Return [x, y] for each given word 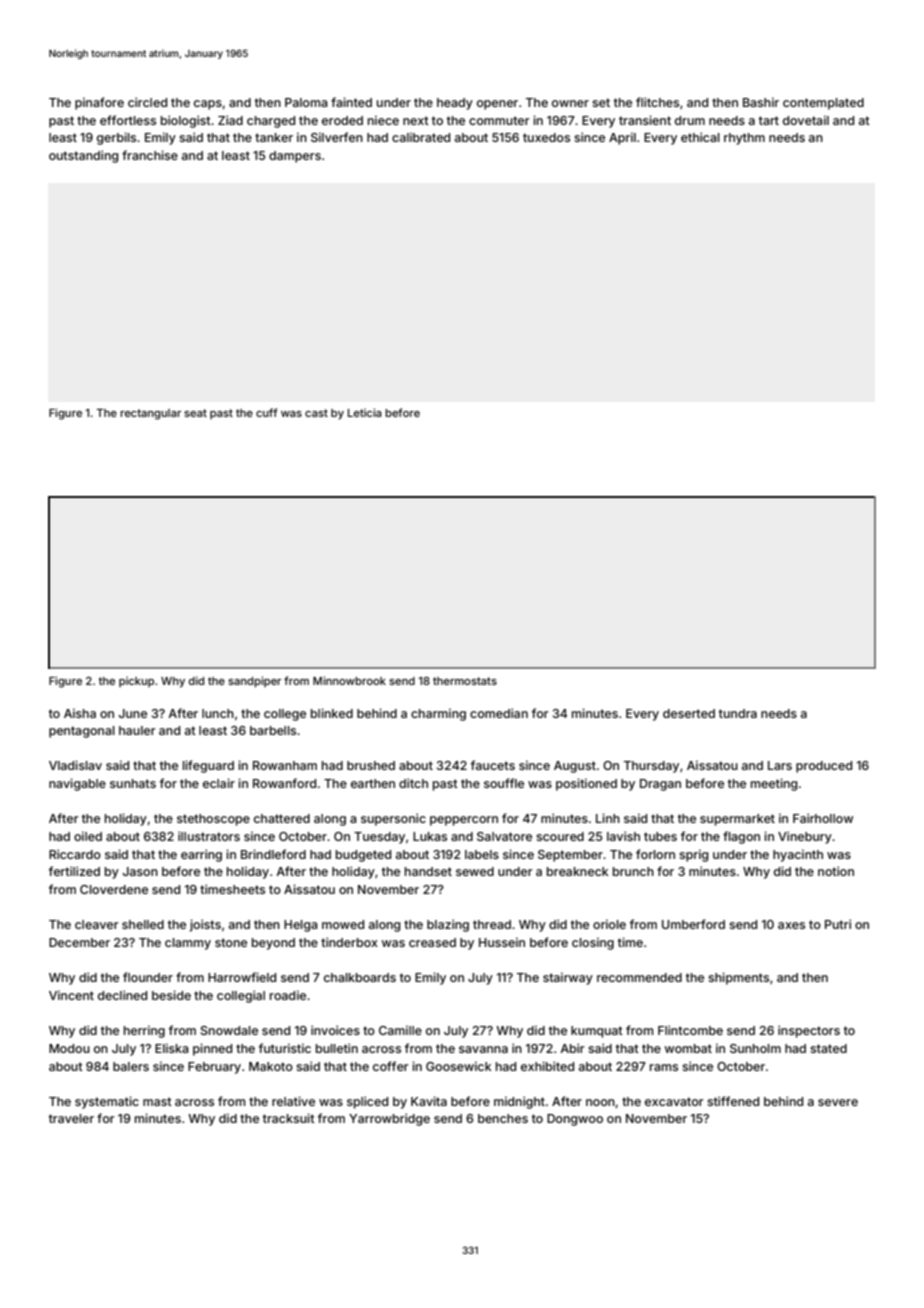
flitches [657, 102]
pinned [212, 1049]
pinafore [99, 103]
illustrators [209, 836]
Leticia [365, 412]
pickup [136, 681]
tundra [738, 713]
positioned [586, 784]
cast [316, 413]
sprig [693, 855]
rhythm [744, 139]
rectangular [150, 414]
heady [455, 104]
